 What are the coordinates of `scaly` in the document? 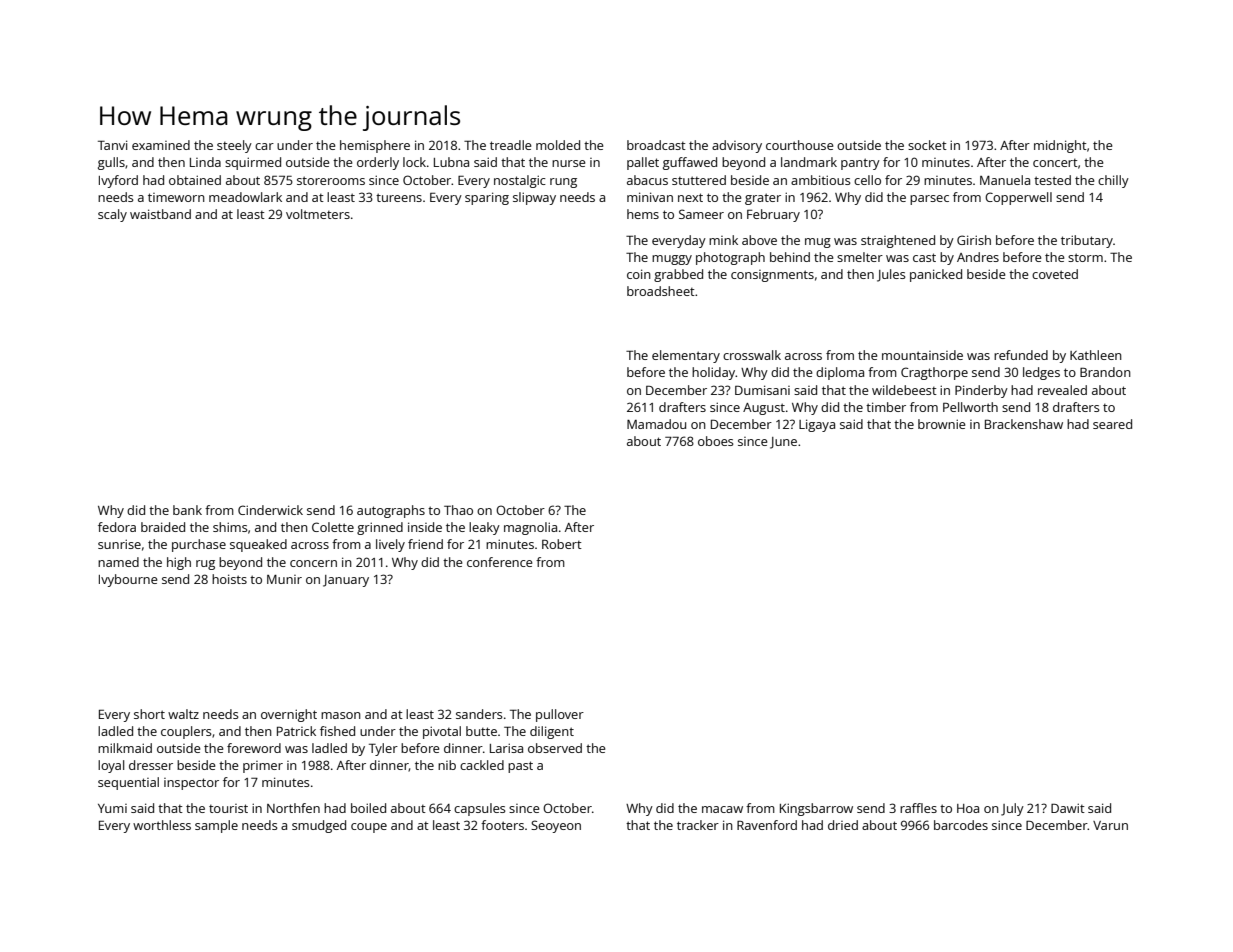 It's located at (112, 215).
